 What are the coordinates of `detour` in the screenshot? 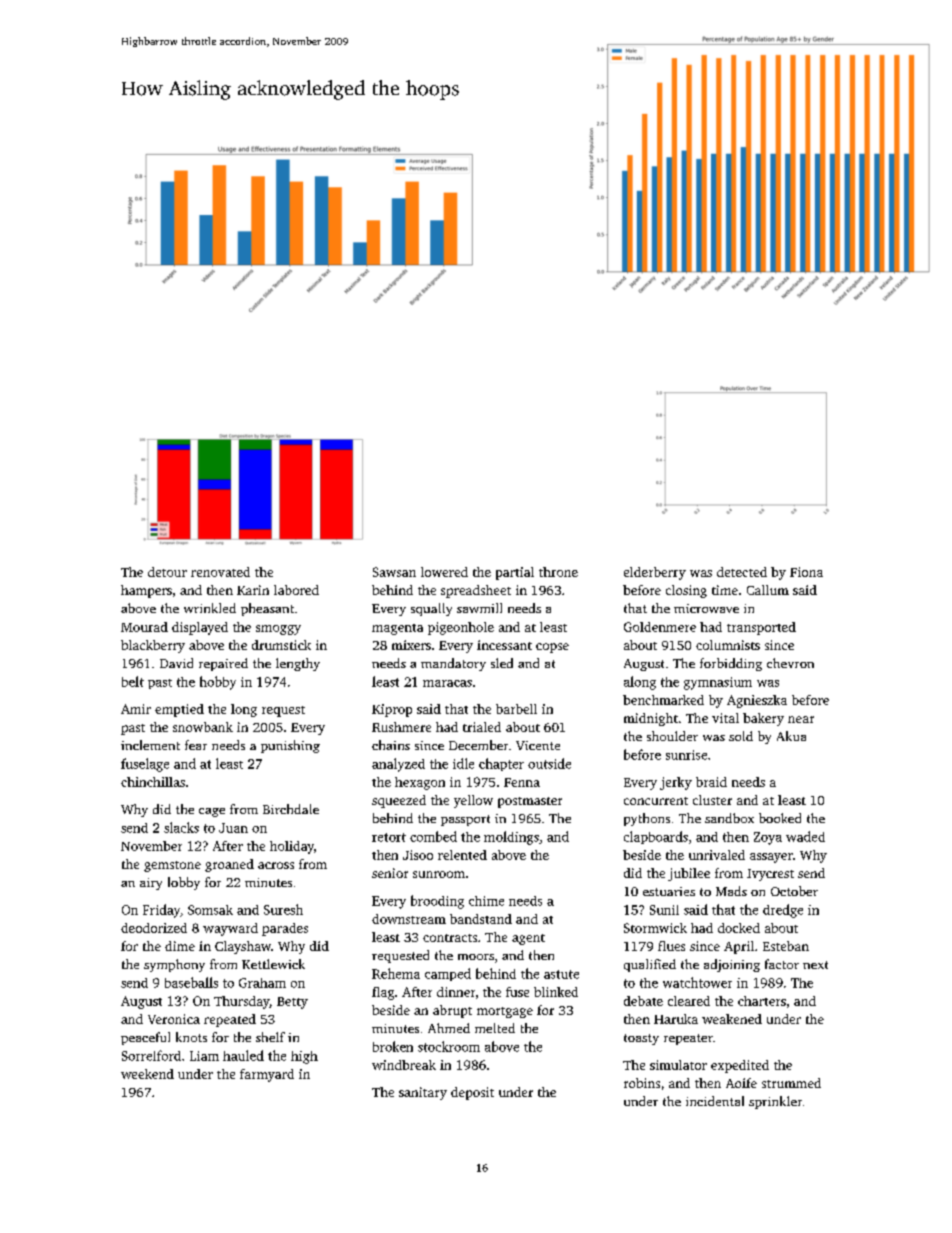 It's located at (167, 572).
